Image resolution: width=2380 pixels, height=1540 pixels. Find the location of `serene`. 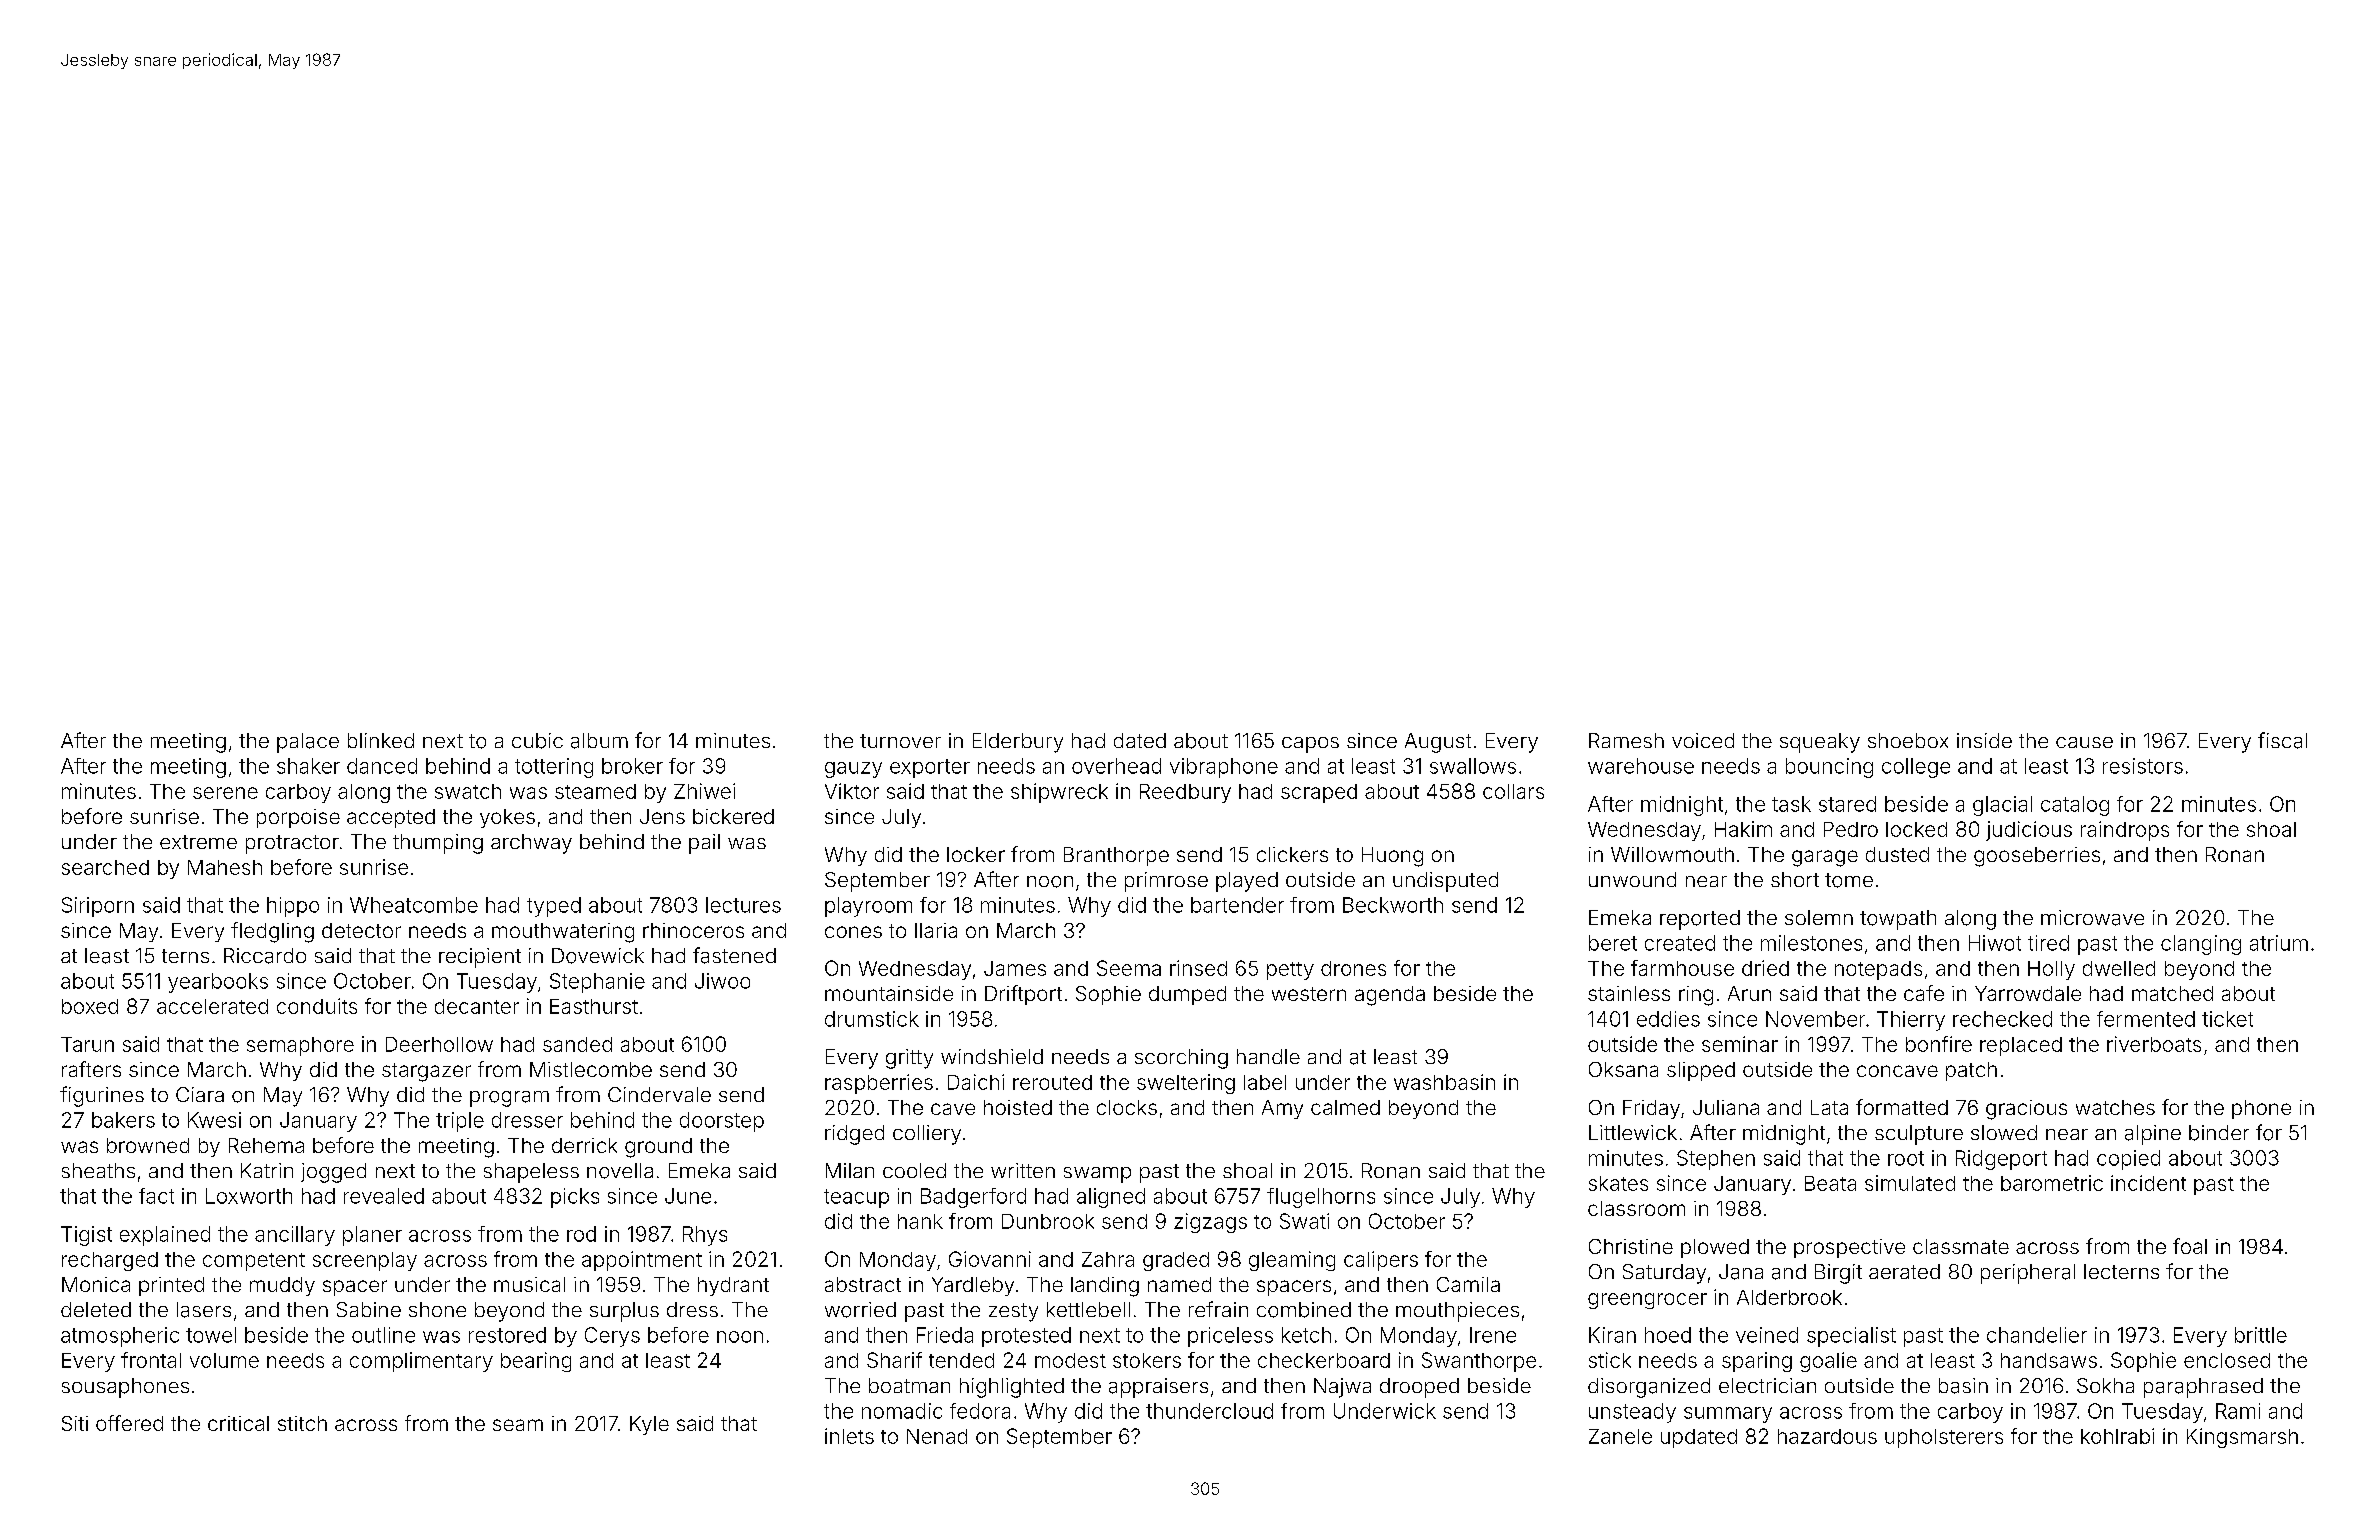

serene is located at coordinates (225, 793).
